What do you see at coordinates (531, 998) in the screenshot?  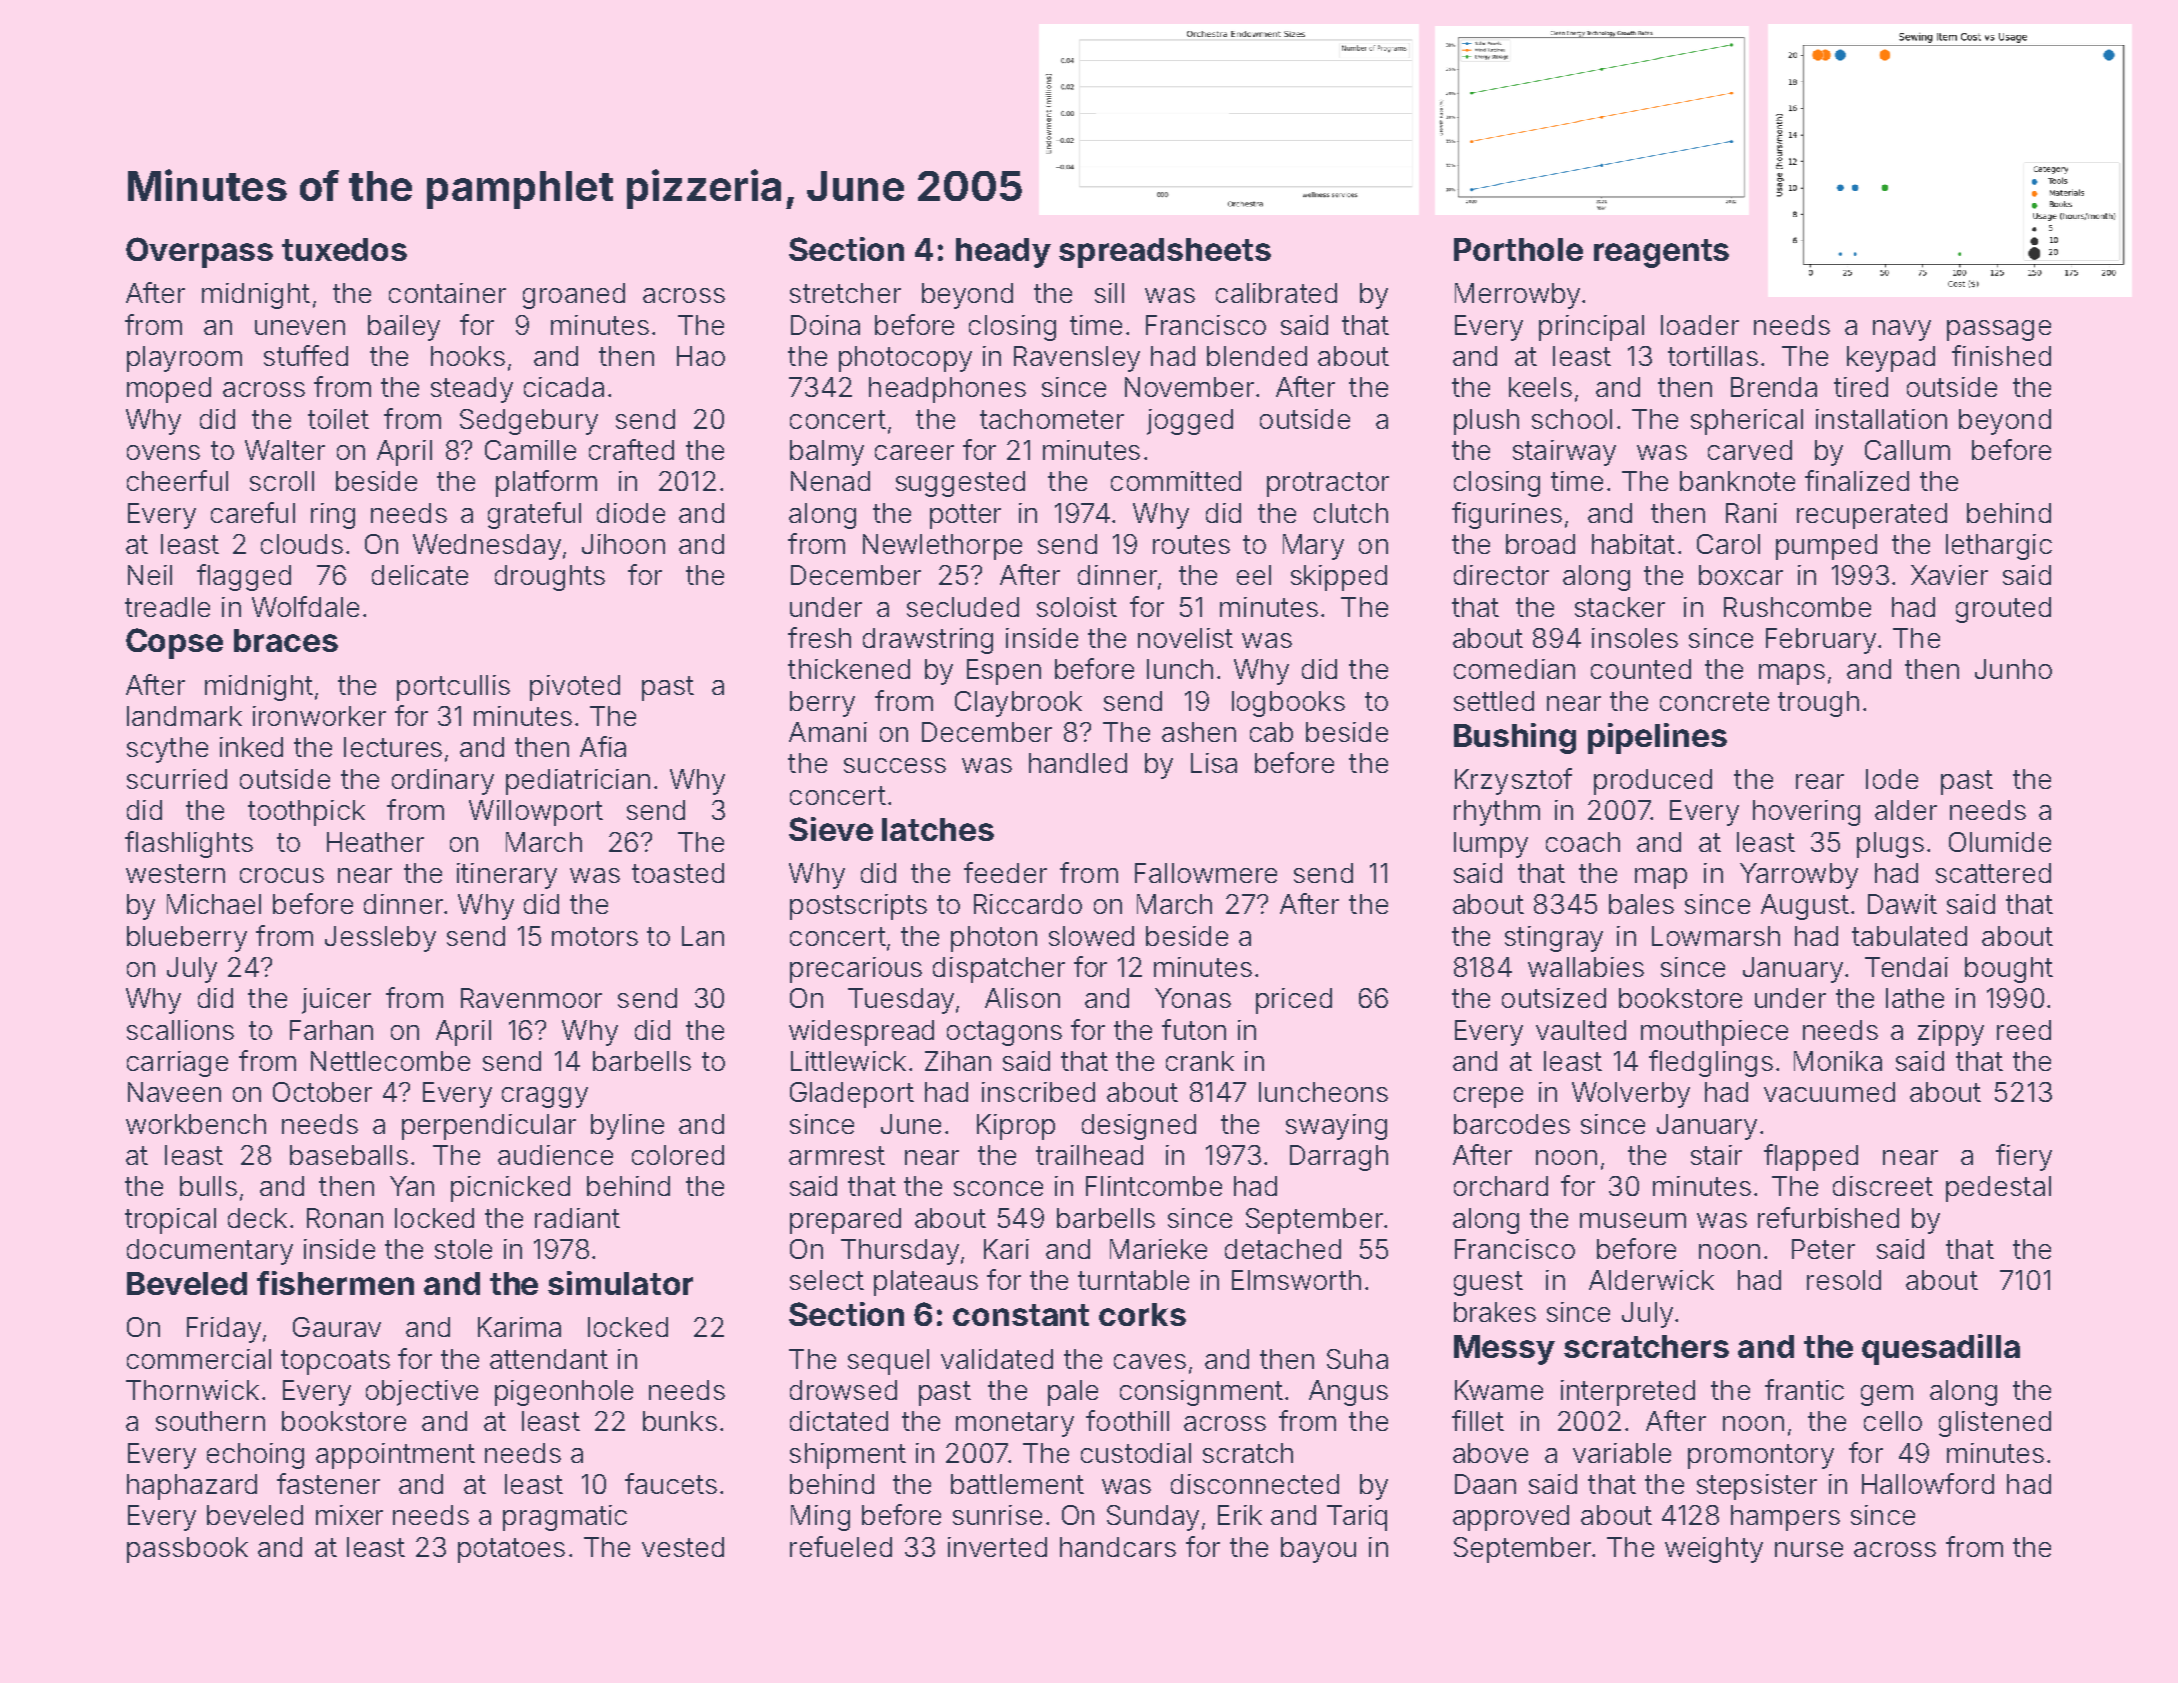 I see `Ravenmoor` at bounding box center [531, 998].
